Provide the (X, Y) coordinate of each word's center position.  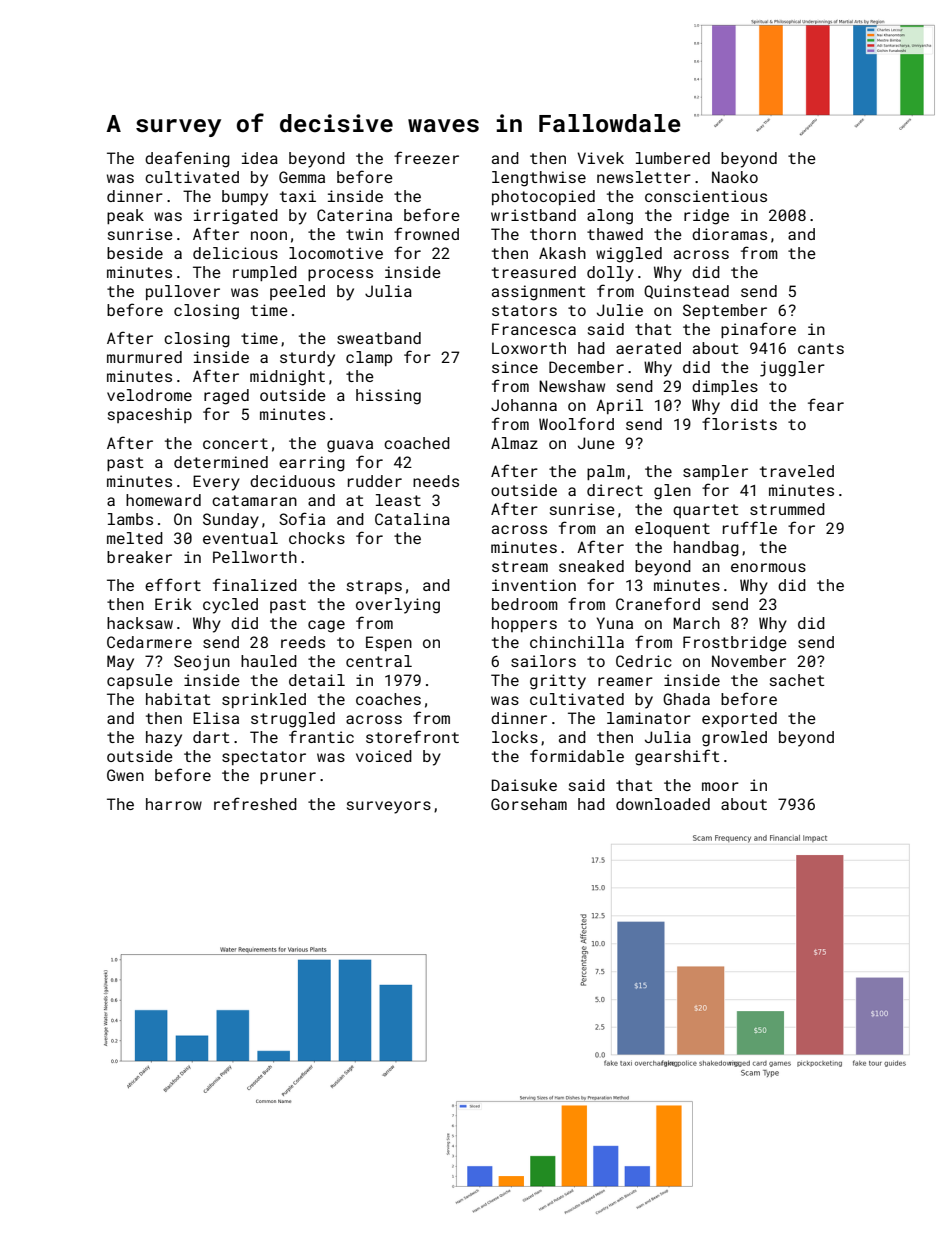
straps (374, 587)
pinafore (758, 330)
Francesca (534, 329)
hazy (164, 739)
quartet (706, 511)
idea (260, 158)
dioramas (729, 234)
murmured (144, 357)
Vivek (600, 158)
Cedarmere (149, 642)
